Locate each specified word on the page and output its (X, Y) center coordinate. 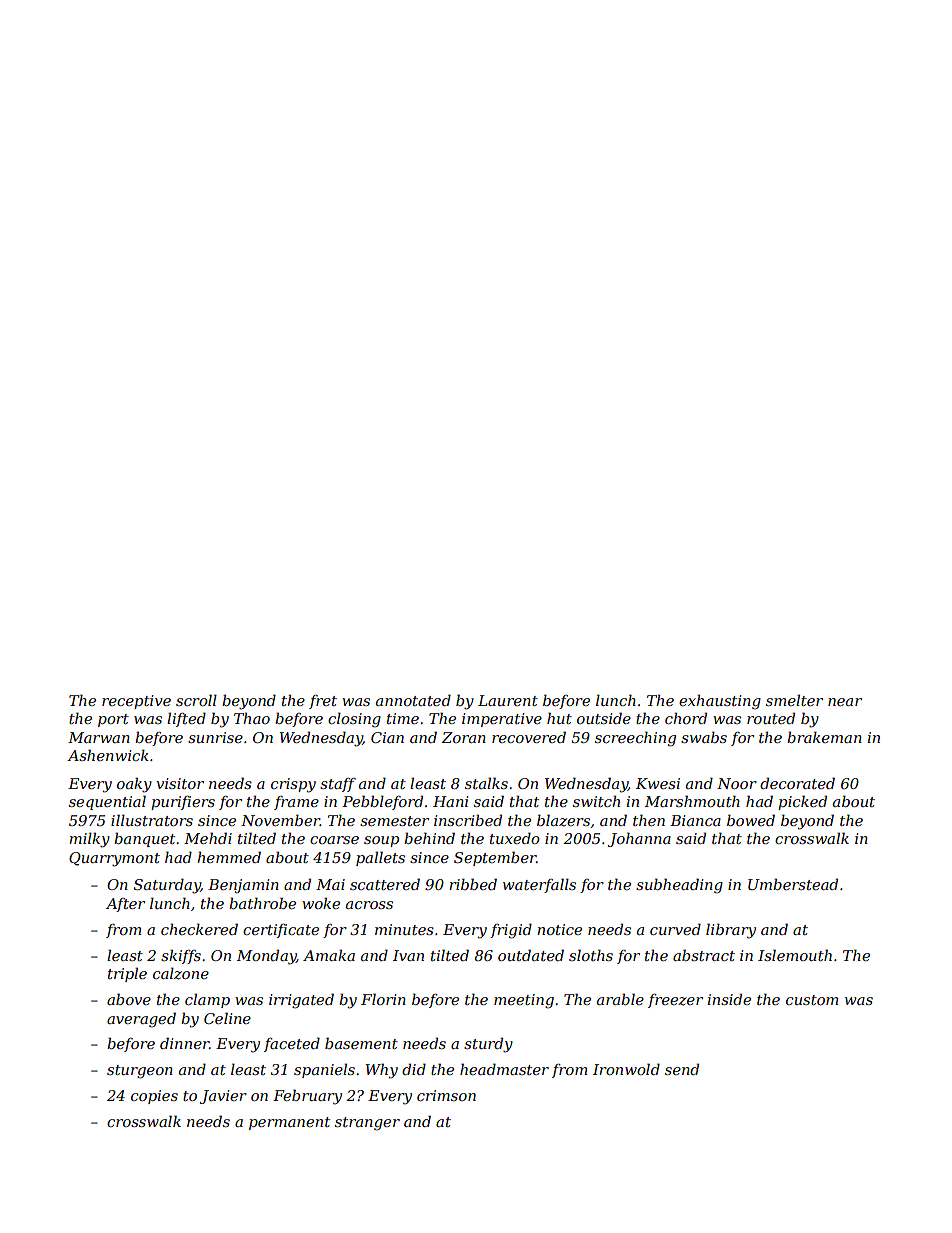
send (682, 1069)
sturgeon (140, 1072)
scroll (196, 700)
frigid (511, 931)
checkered (199, 929)
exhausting (720, 702)
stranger (367, 1124)
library (731, 931)
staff (338, 785)
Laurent (508, 700)
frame (296, 803)
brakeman (824, 737)
